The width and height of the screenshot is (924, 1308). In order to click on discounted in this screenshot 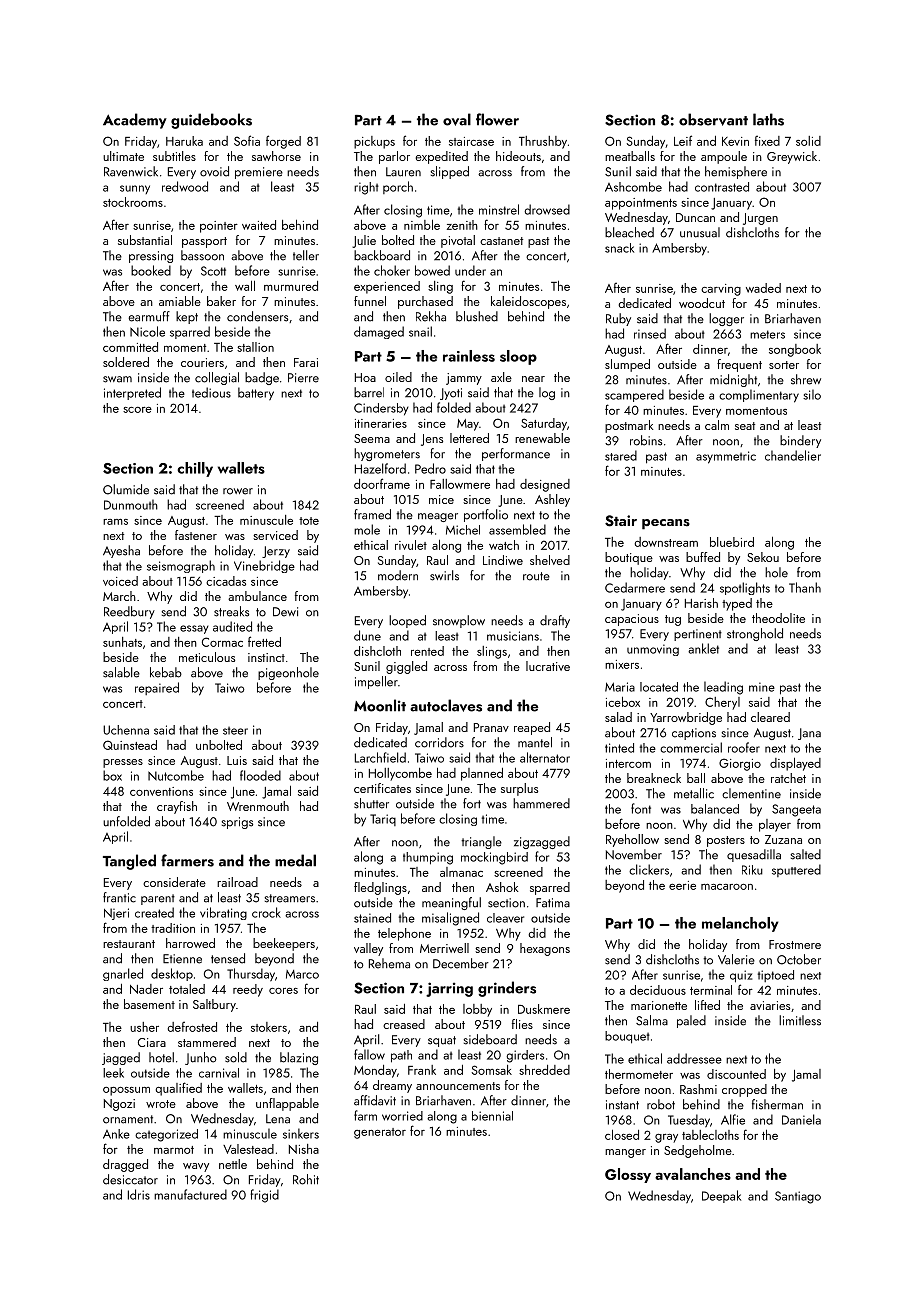, I will do `click(736, 1074)`.
